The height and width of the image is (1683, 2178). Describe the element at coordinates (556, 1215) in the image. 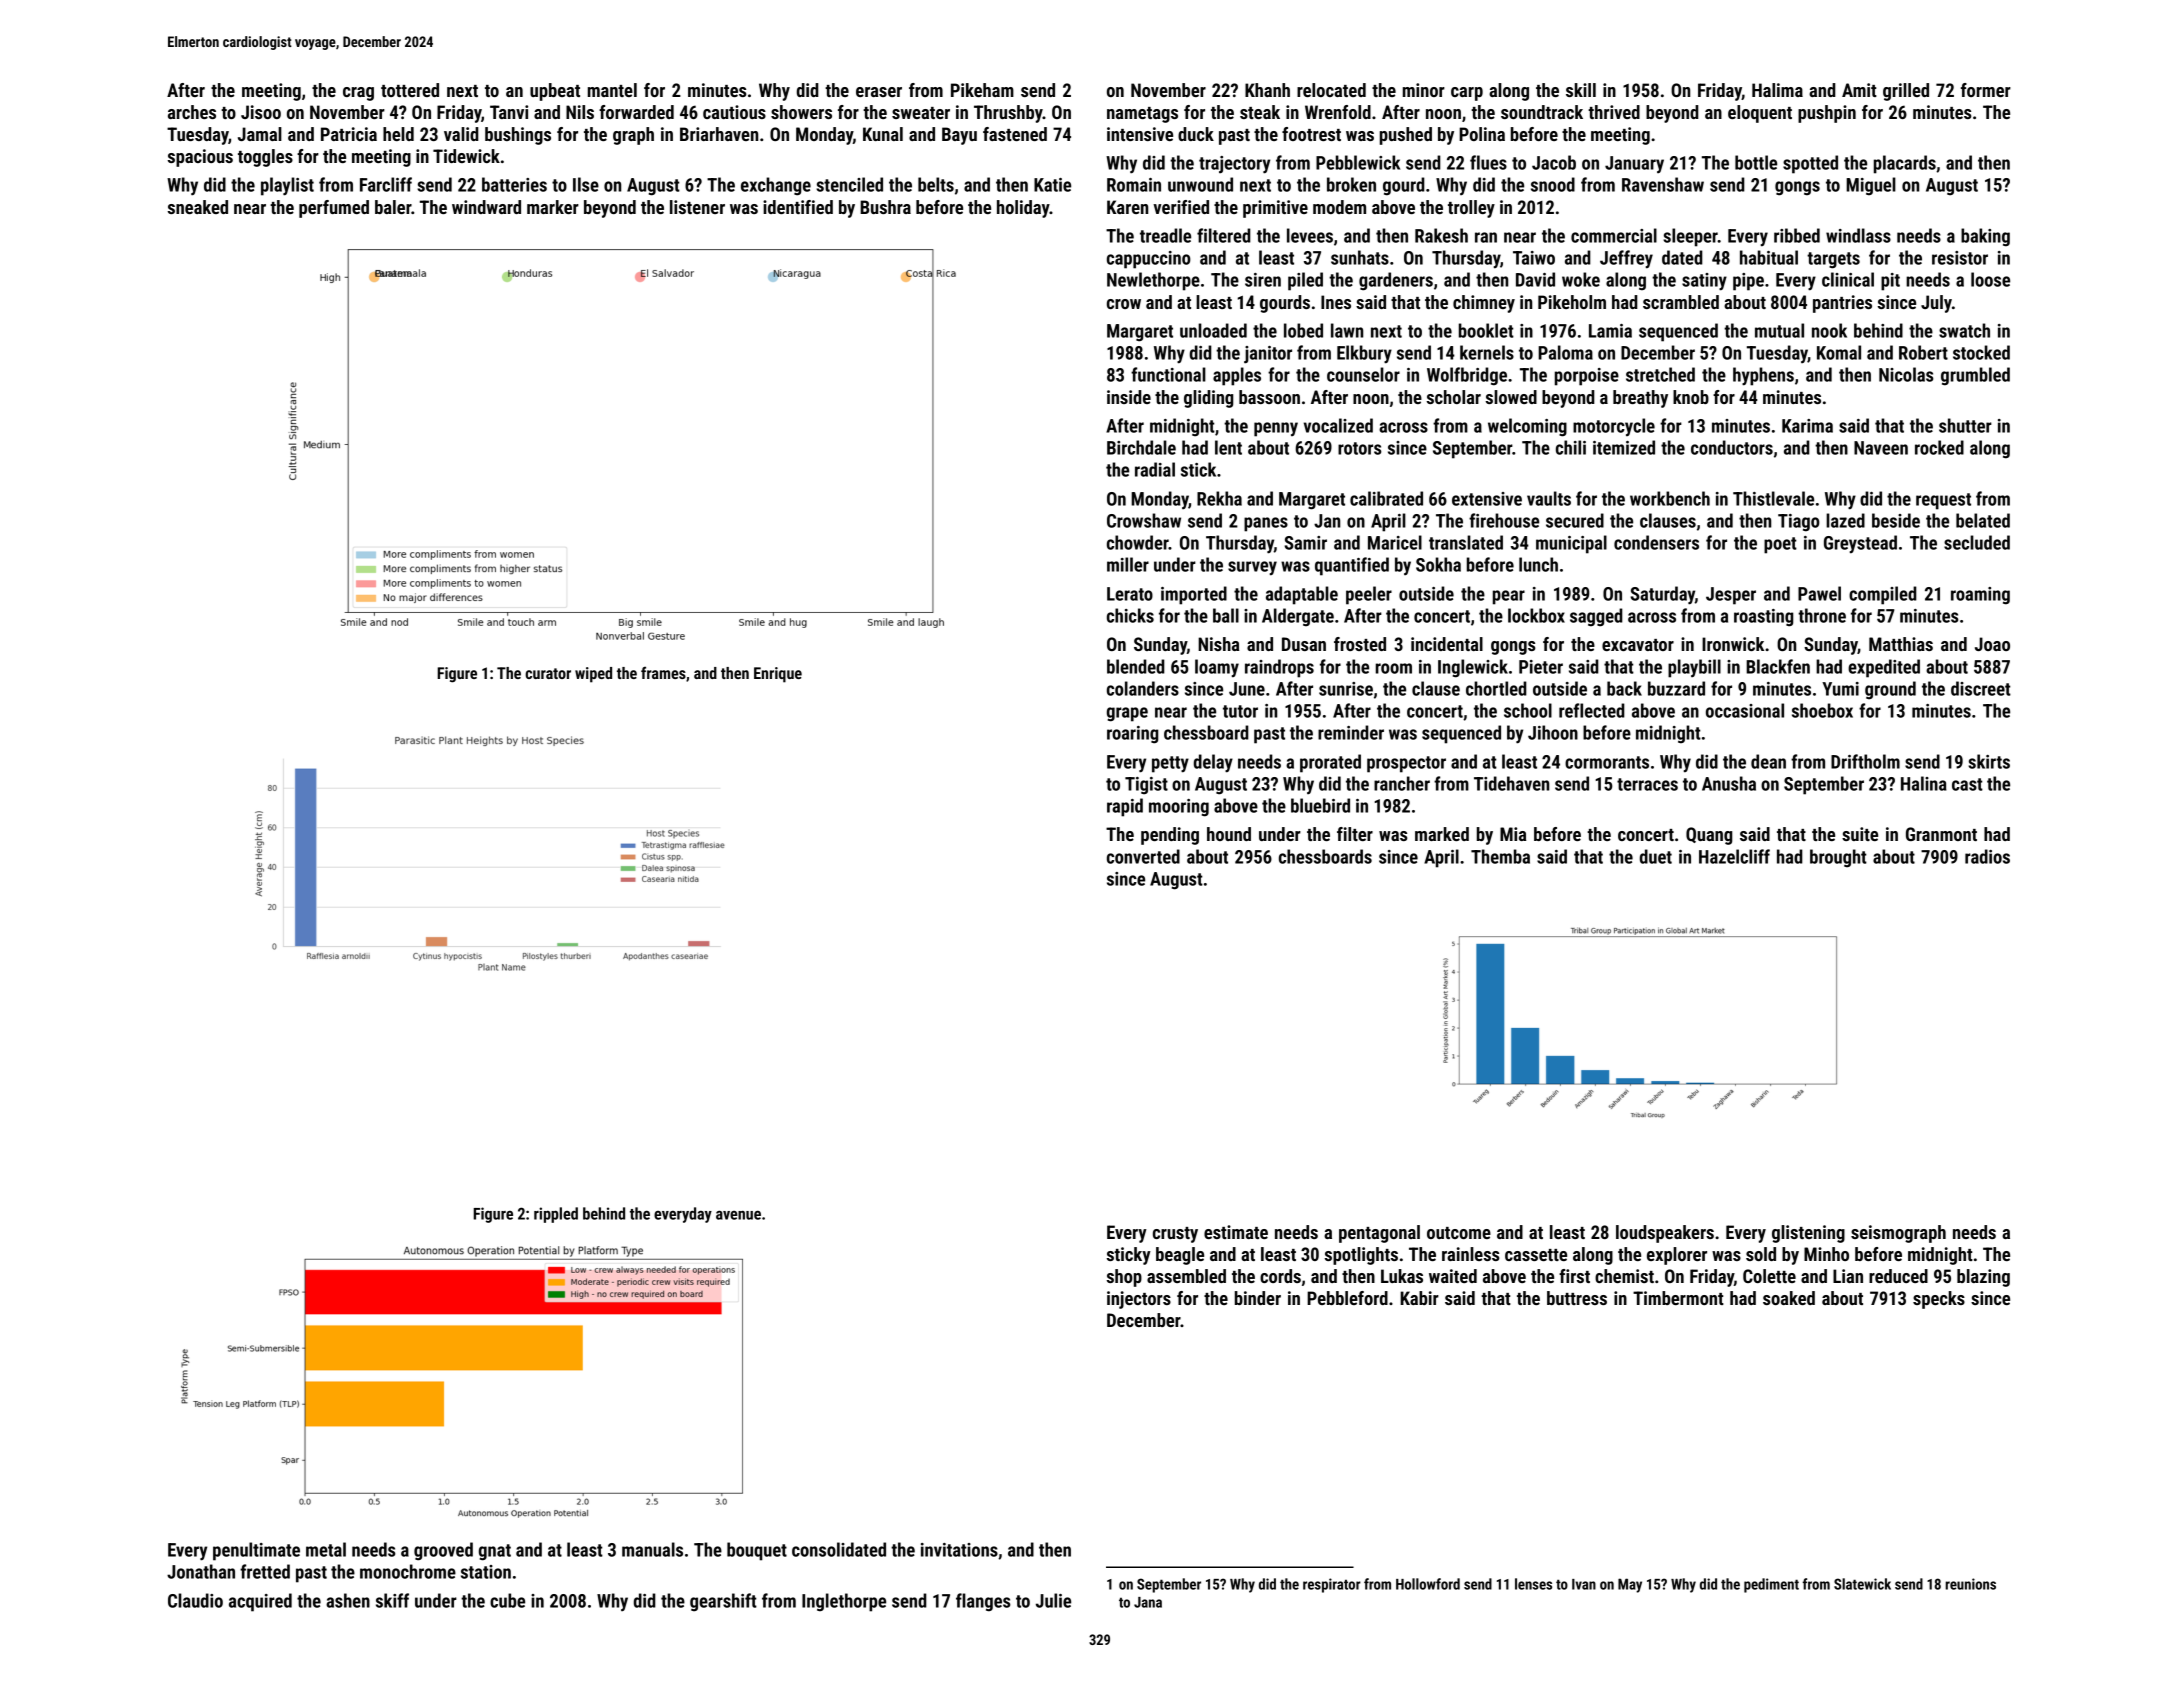

I see `rippled` at that location.
